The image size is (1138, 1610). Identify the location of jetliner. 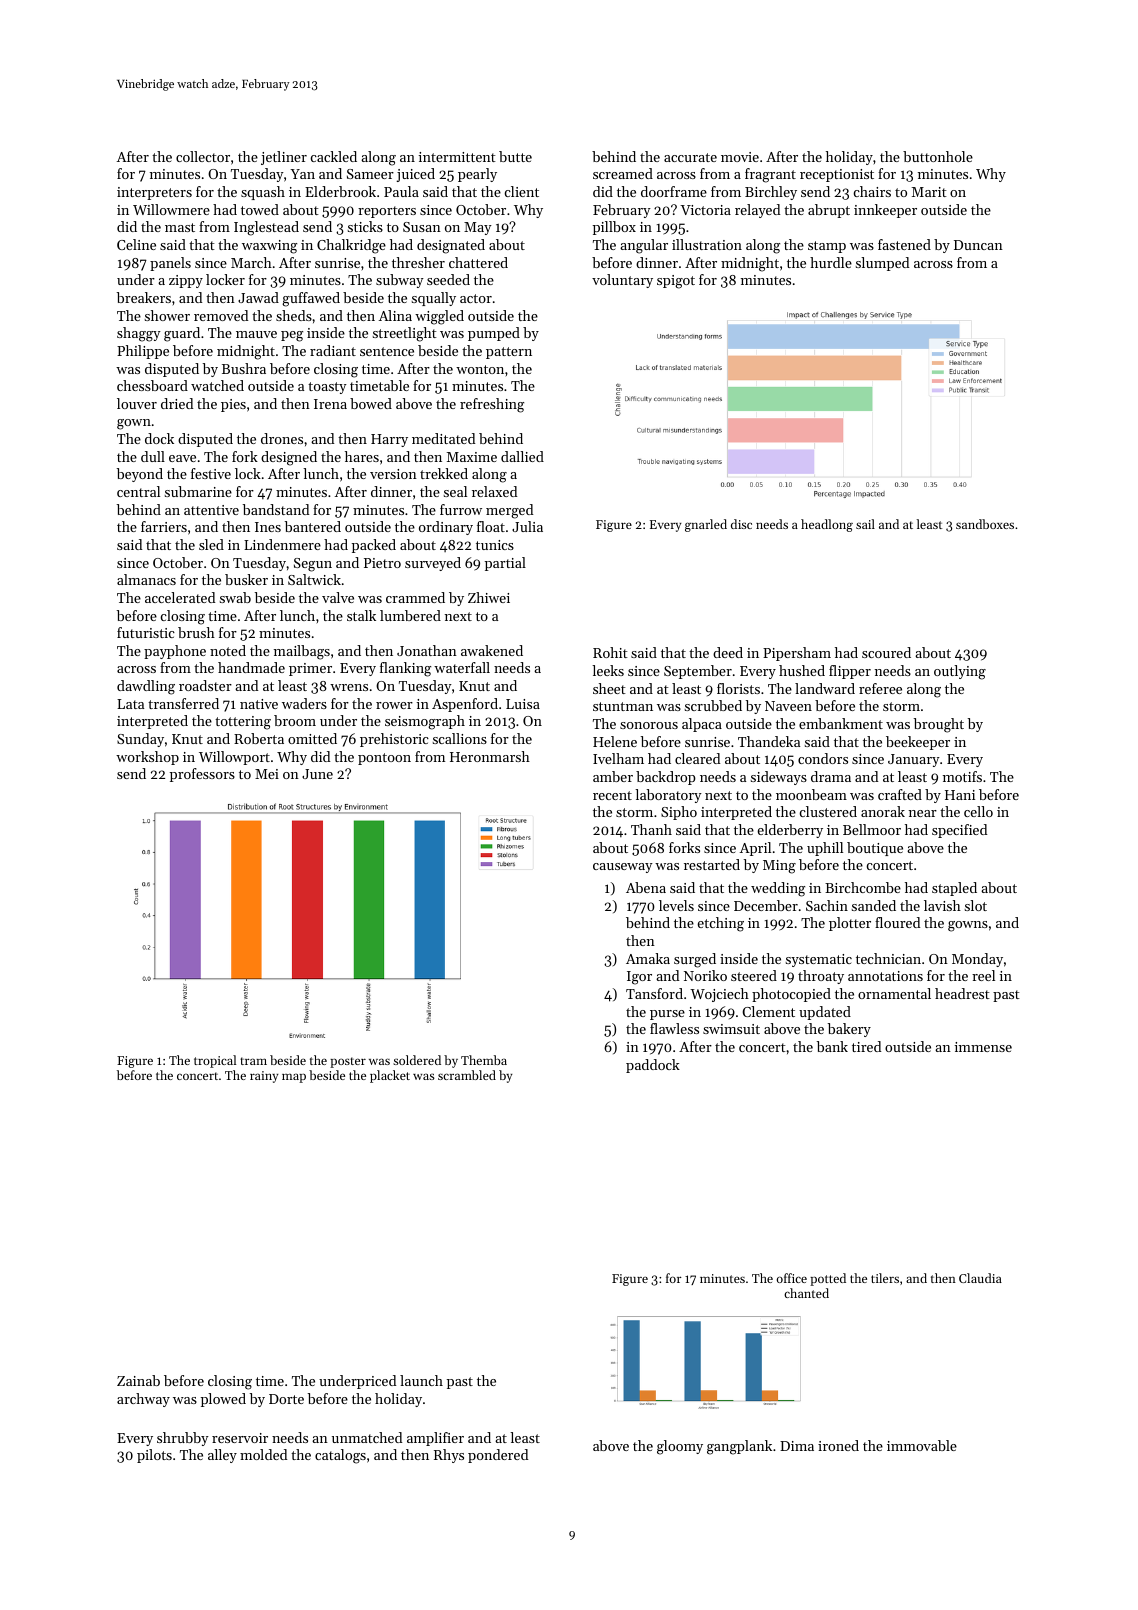
(284, 158).
